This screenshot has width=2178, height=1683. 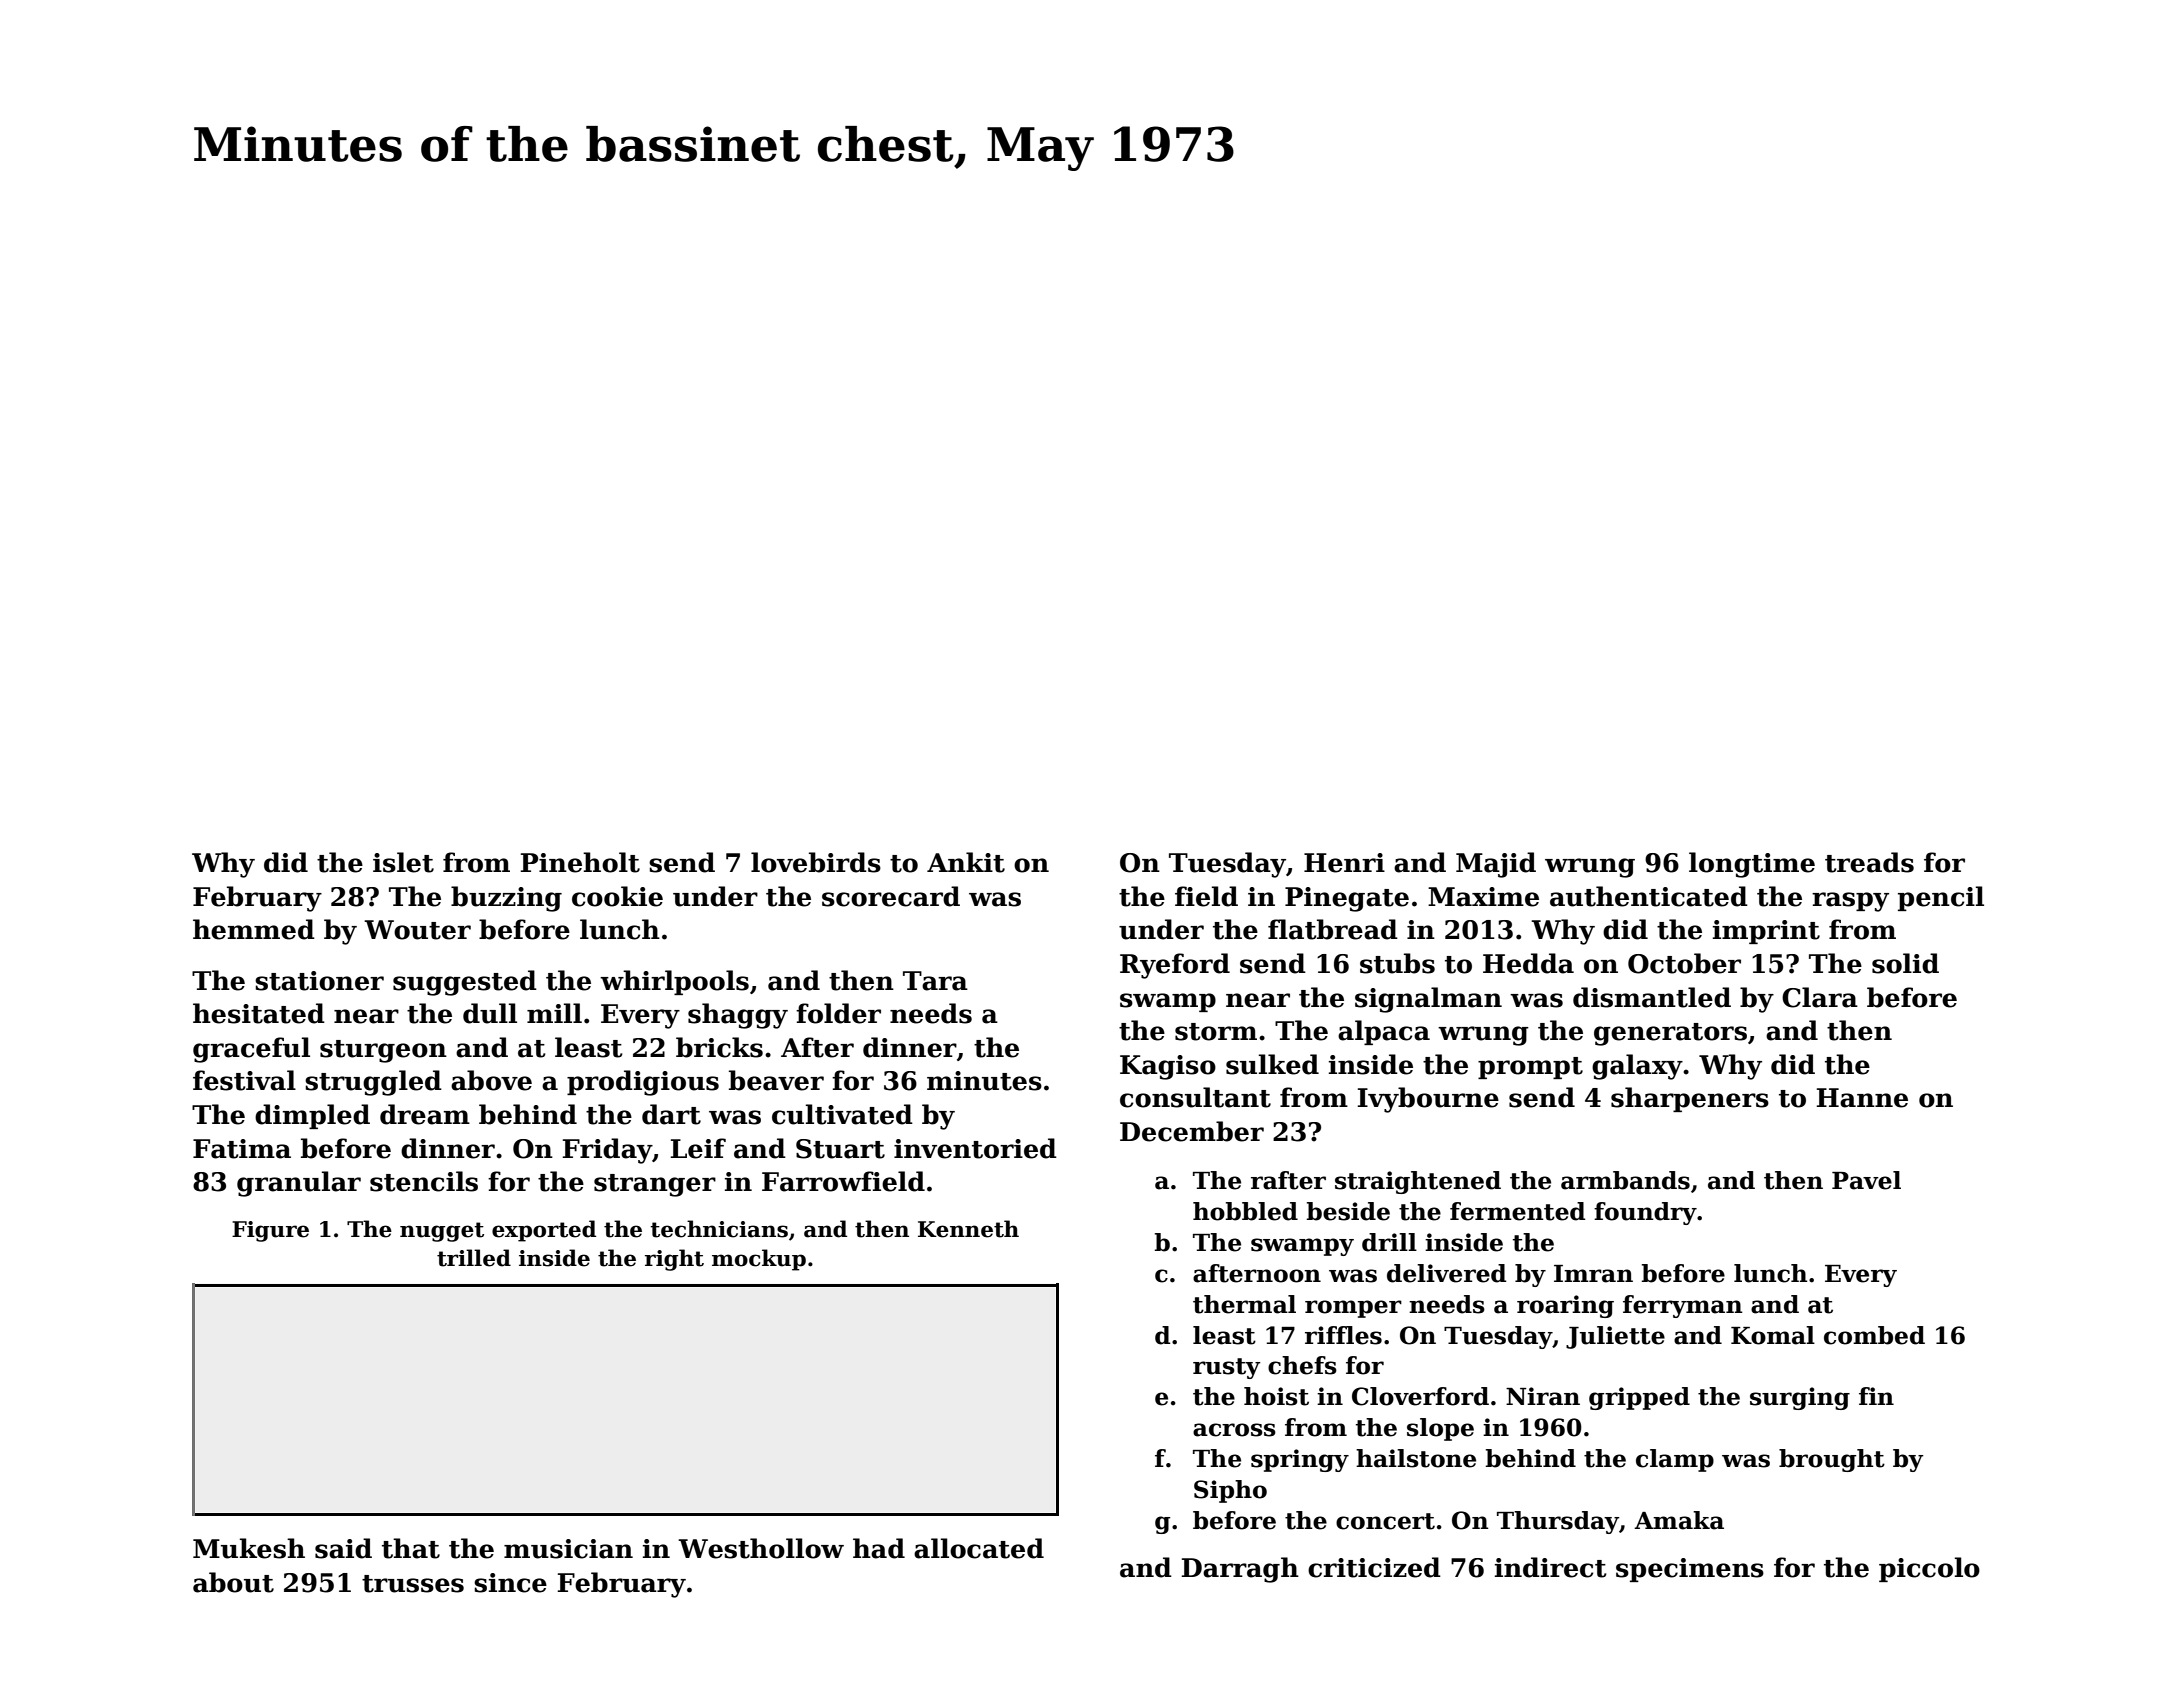 I want to click on Kenneth, so click(x=968, y=1229).
